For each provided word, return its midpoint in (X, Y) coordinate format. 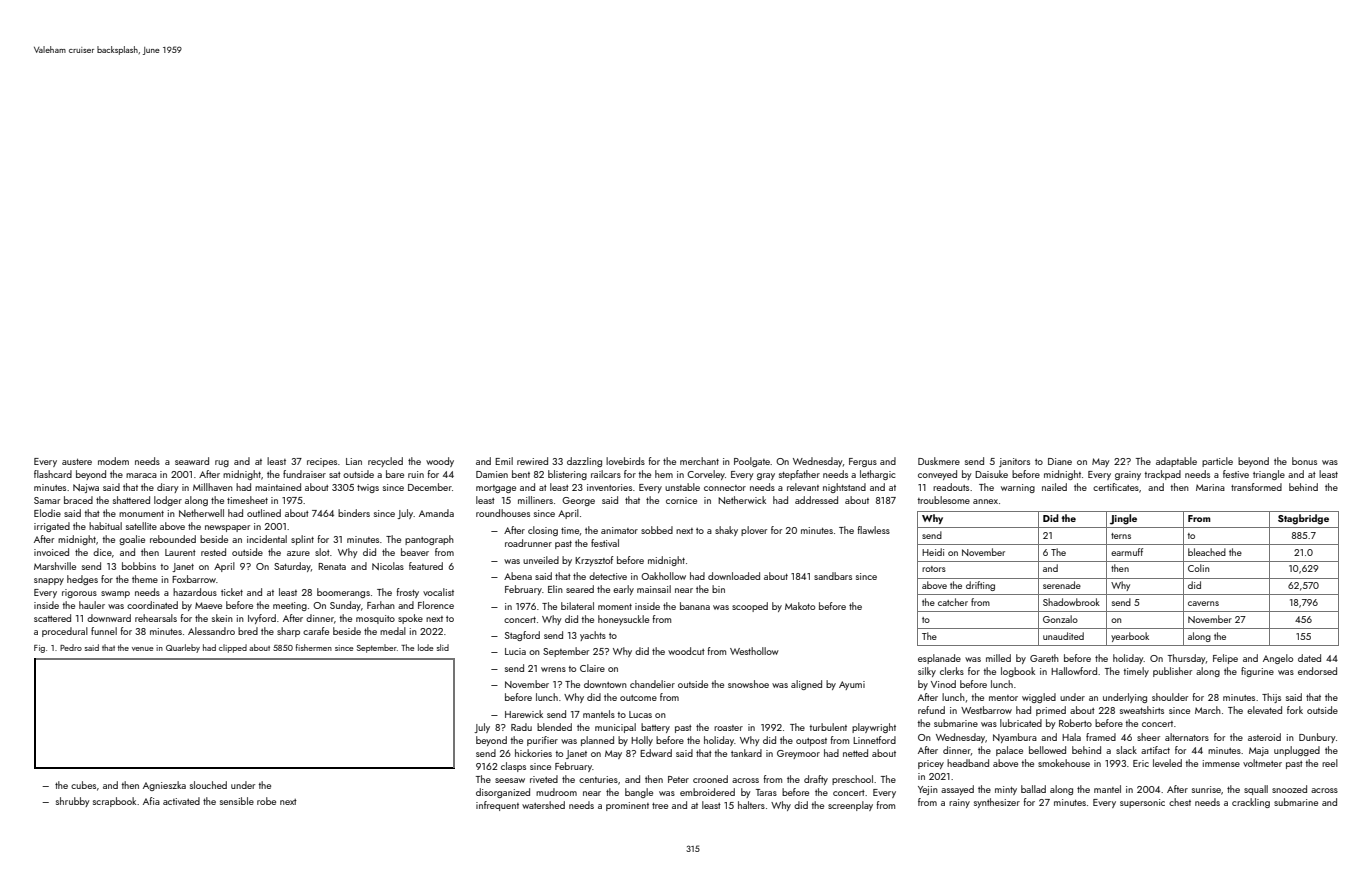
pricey (931, 764)
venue (143, 649)
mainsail (654, 589)
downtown (605, 684)
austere (77, 462)
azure (298, 553)
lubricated (1021, 723)
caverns (1203, 603)
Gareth (1044, 658)
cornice (681, 500)
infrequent (497, 806)
